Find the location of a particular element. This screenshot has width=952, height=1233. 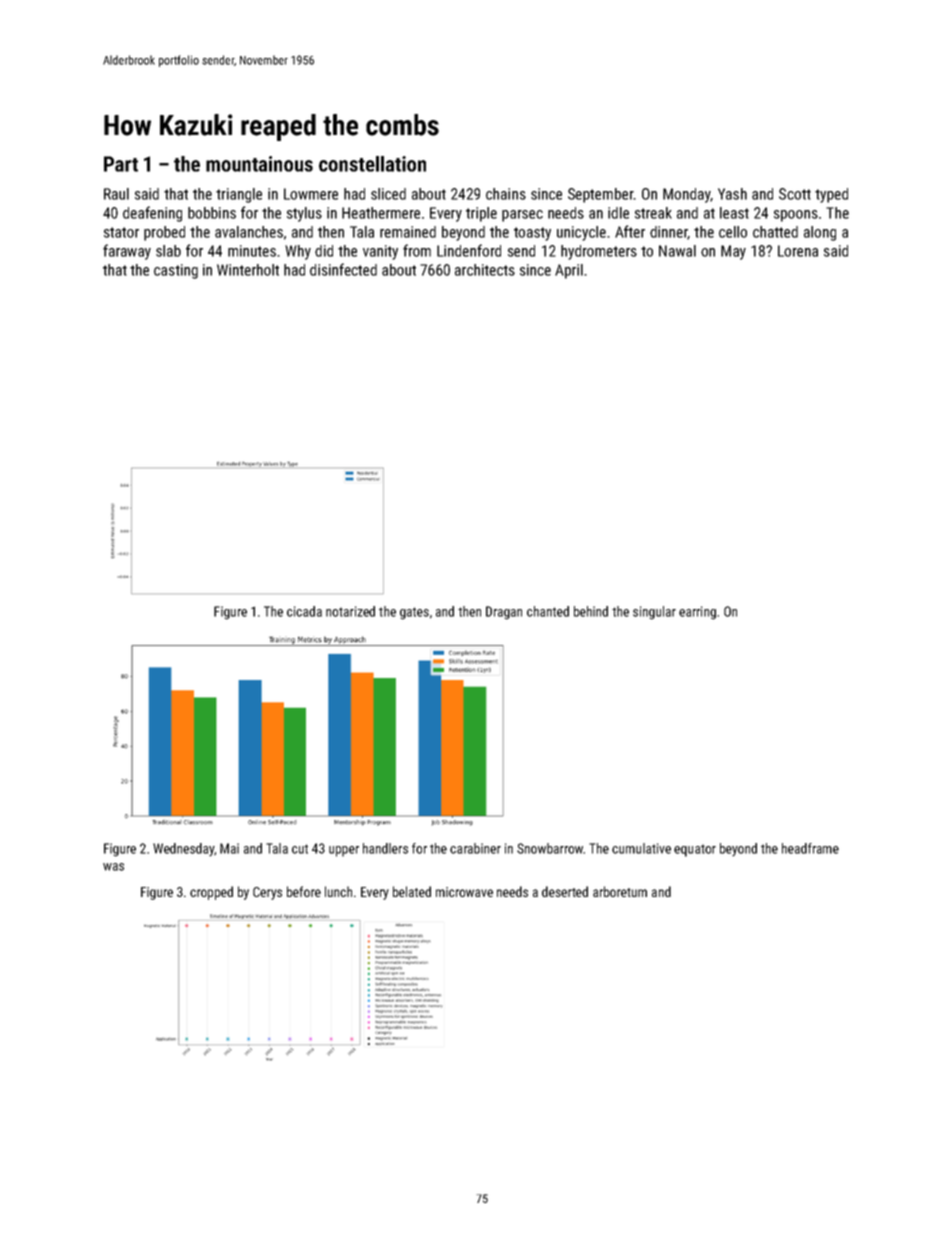

behind is located at coordinates (591, 611).
